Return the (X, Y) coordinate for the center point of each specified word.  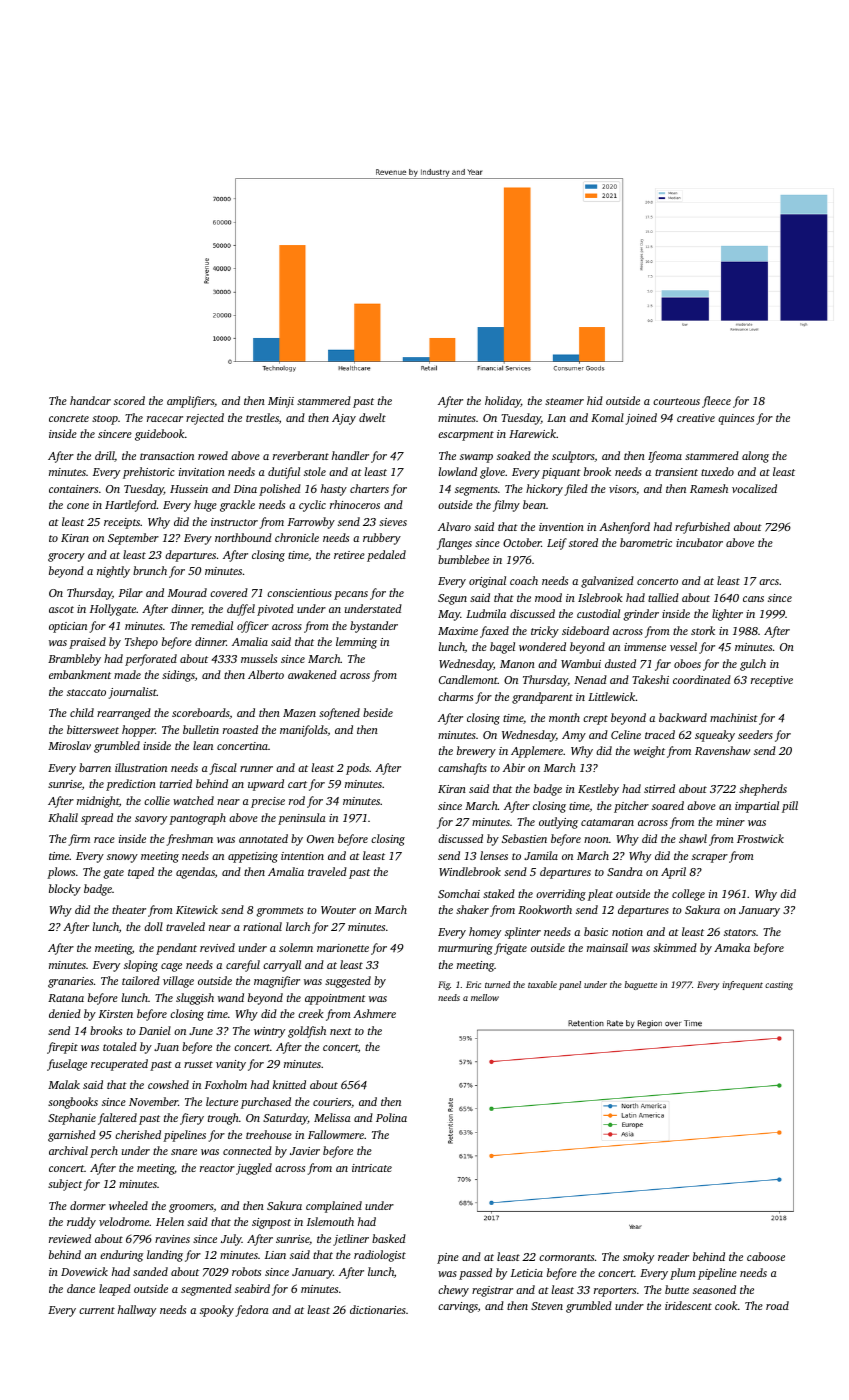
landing (165, 1256)
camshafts (462, 769)
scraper (710, 858)
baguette (641, 985)
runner (256, 769)
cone (78, 506)
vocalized (754, 488)
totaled (120, 1046)
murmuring (465, 949)
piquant (561, 473)
